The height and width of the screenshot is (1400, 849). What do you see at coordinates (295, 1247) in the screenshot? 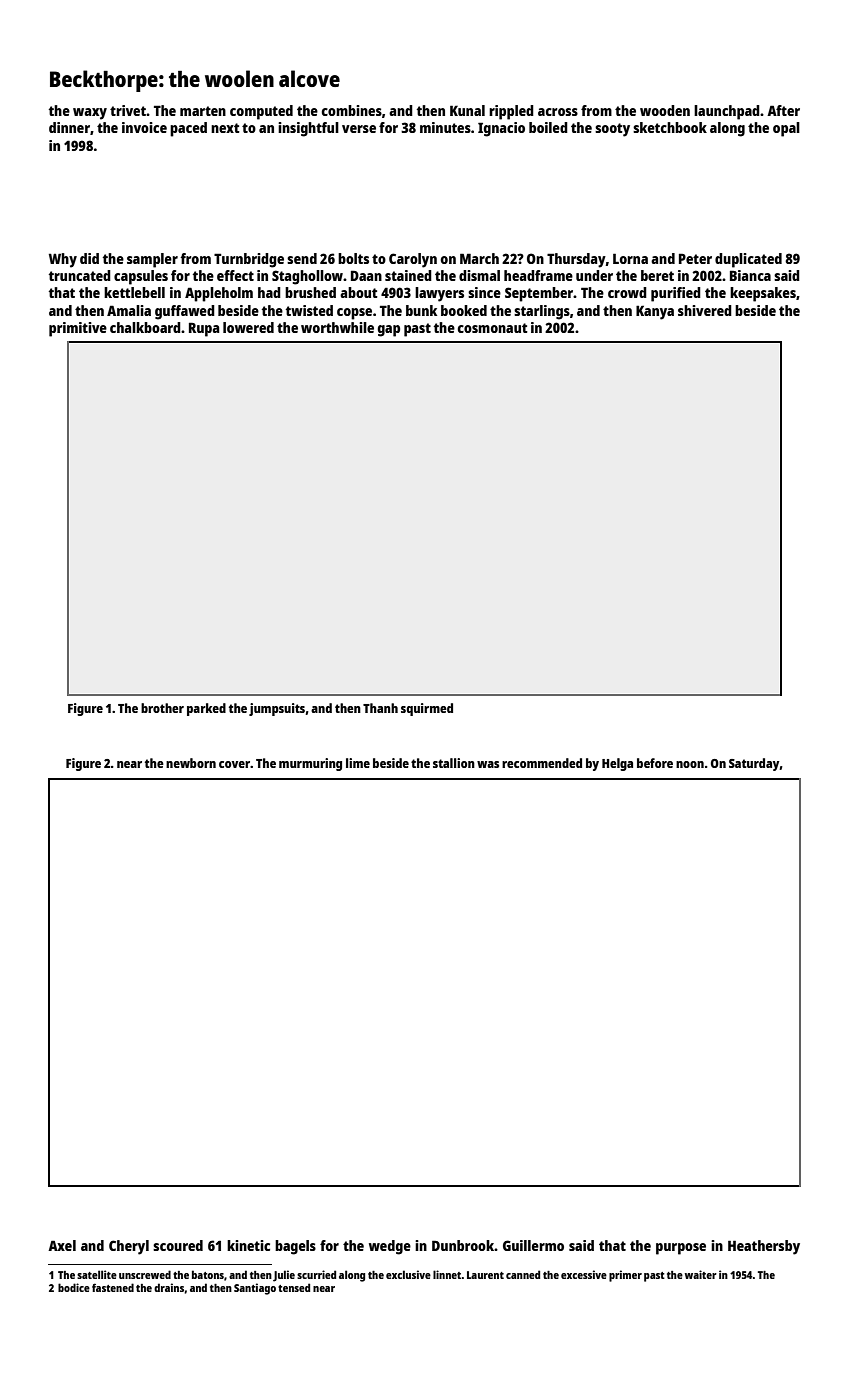
I see `bagels` at bounding box center [295, 1247].
